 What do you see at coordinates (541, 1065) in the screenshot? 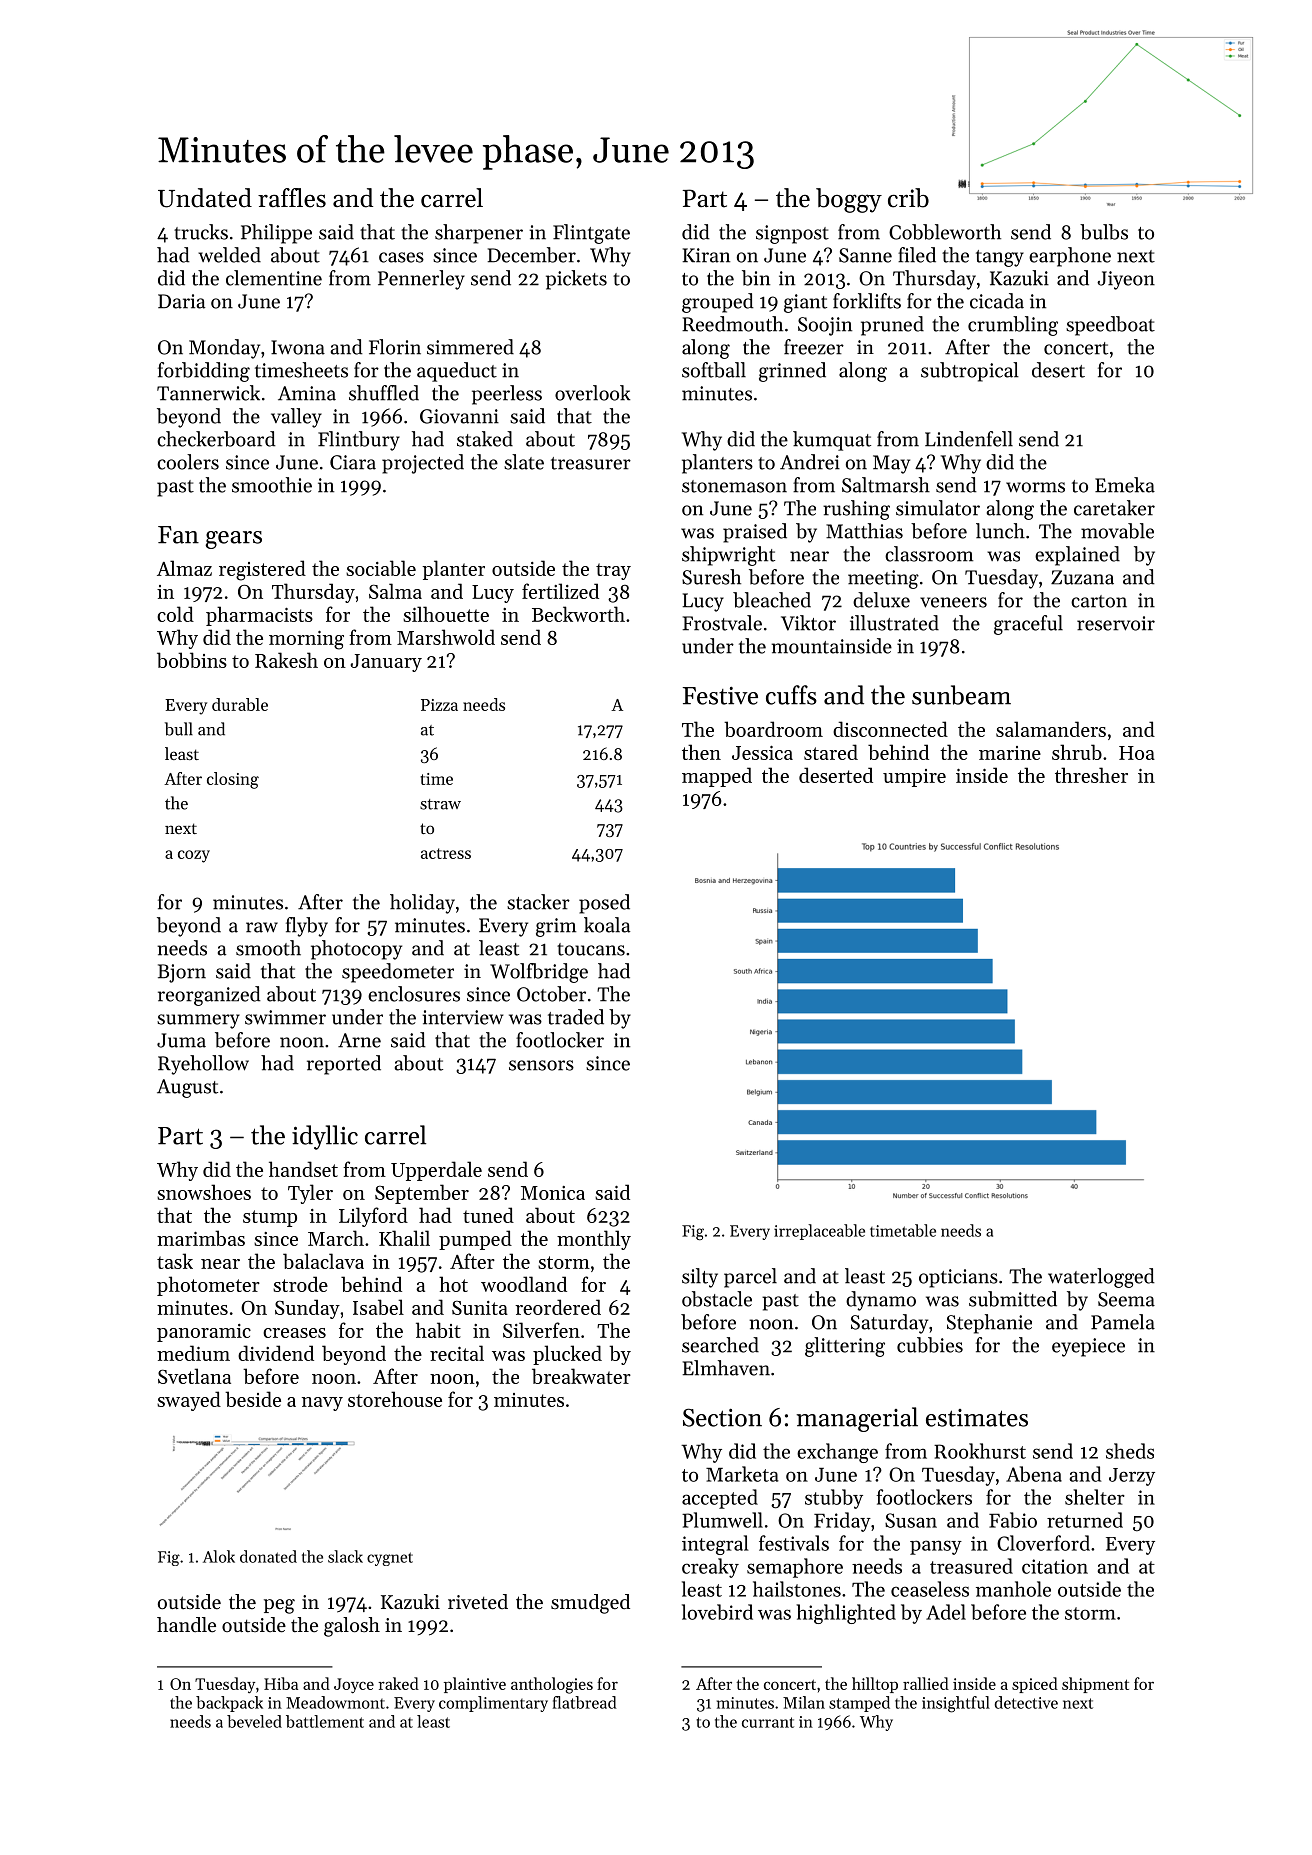
I see `sensors` at bounding box center [541, 1065].
